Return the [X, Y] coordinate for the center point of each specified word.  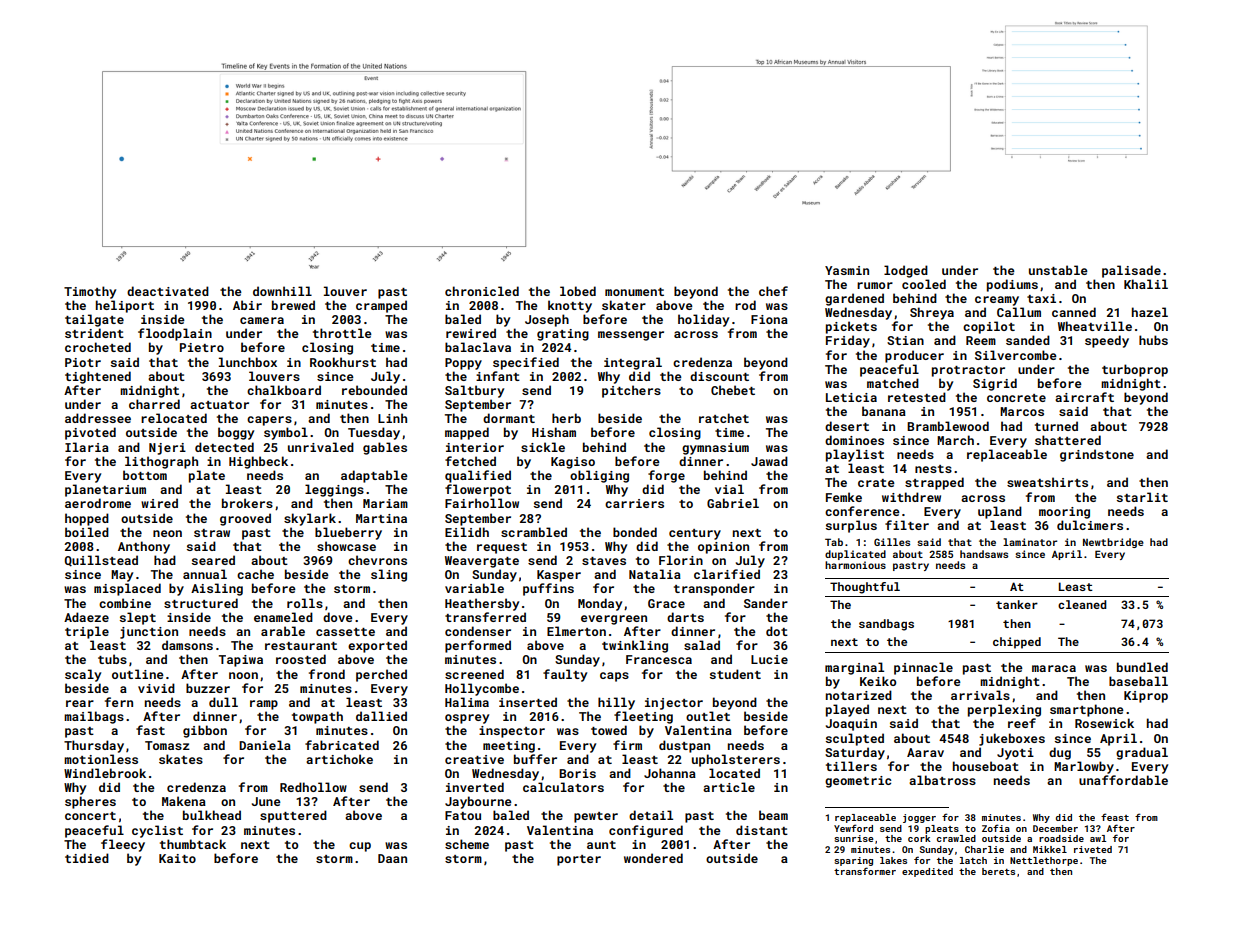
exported [377, 646]
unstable [1058, 270]
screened [474, 674]
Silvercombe [1016, 355]
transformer [865, 871]
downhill [282, 291]
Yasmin [847, 270]
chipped [1017, 643]
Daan [392, 858]
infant [498, 376]
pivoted [90, 433]
